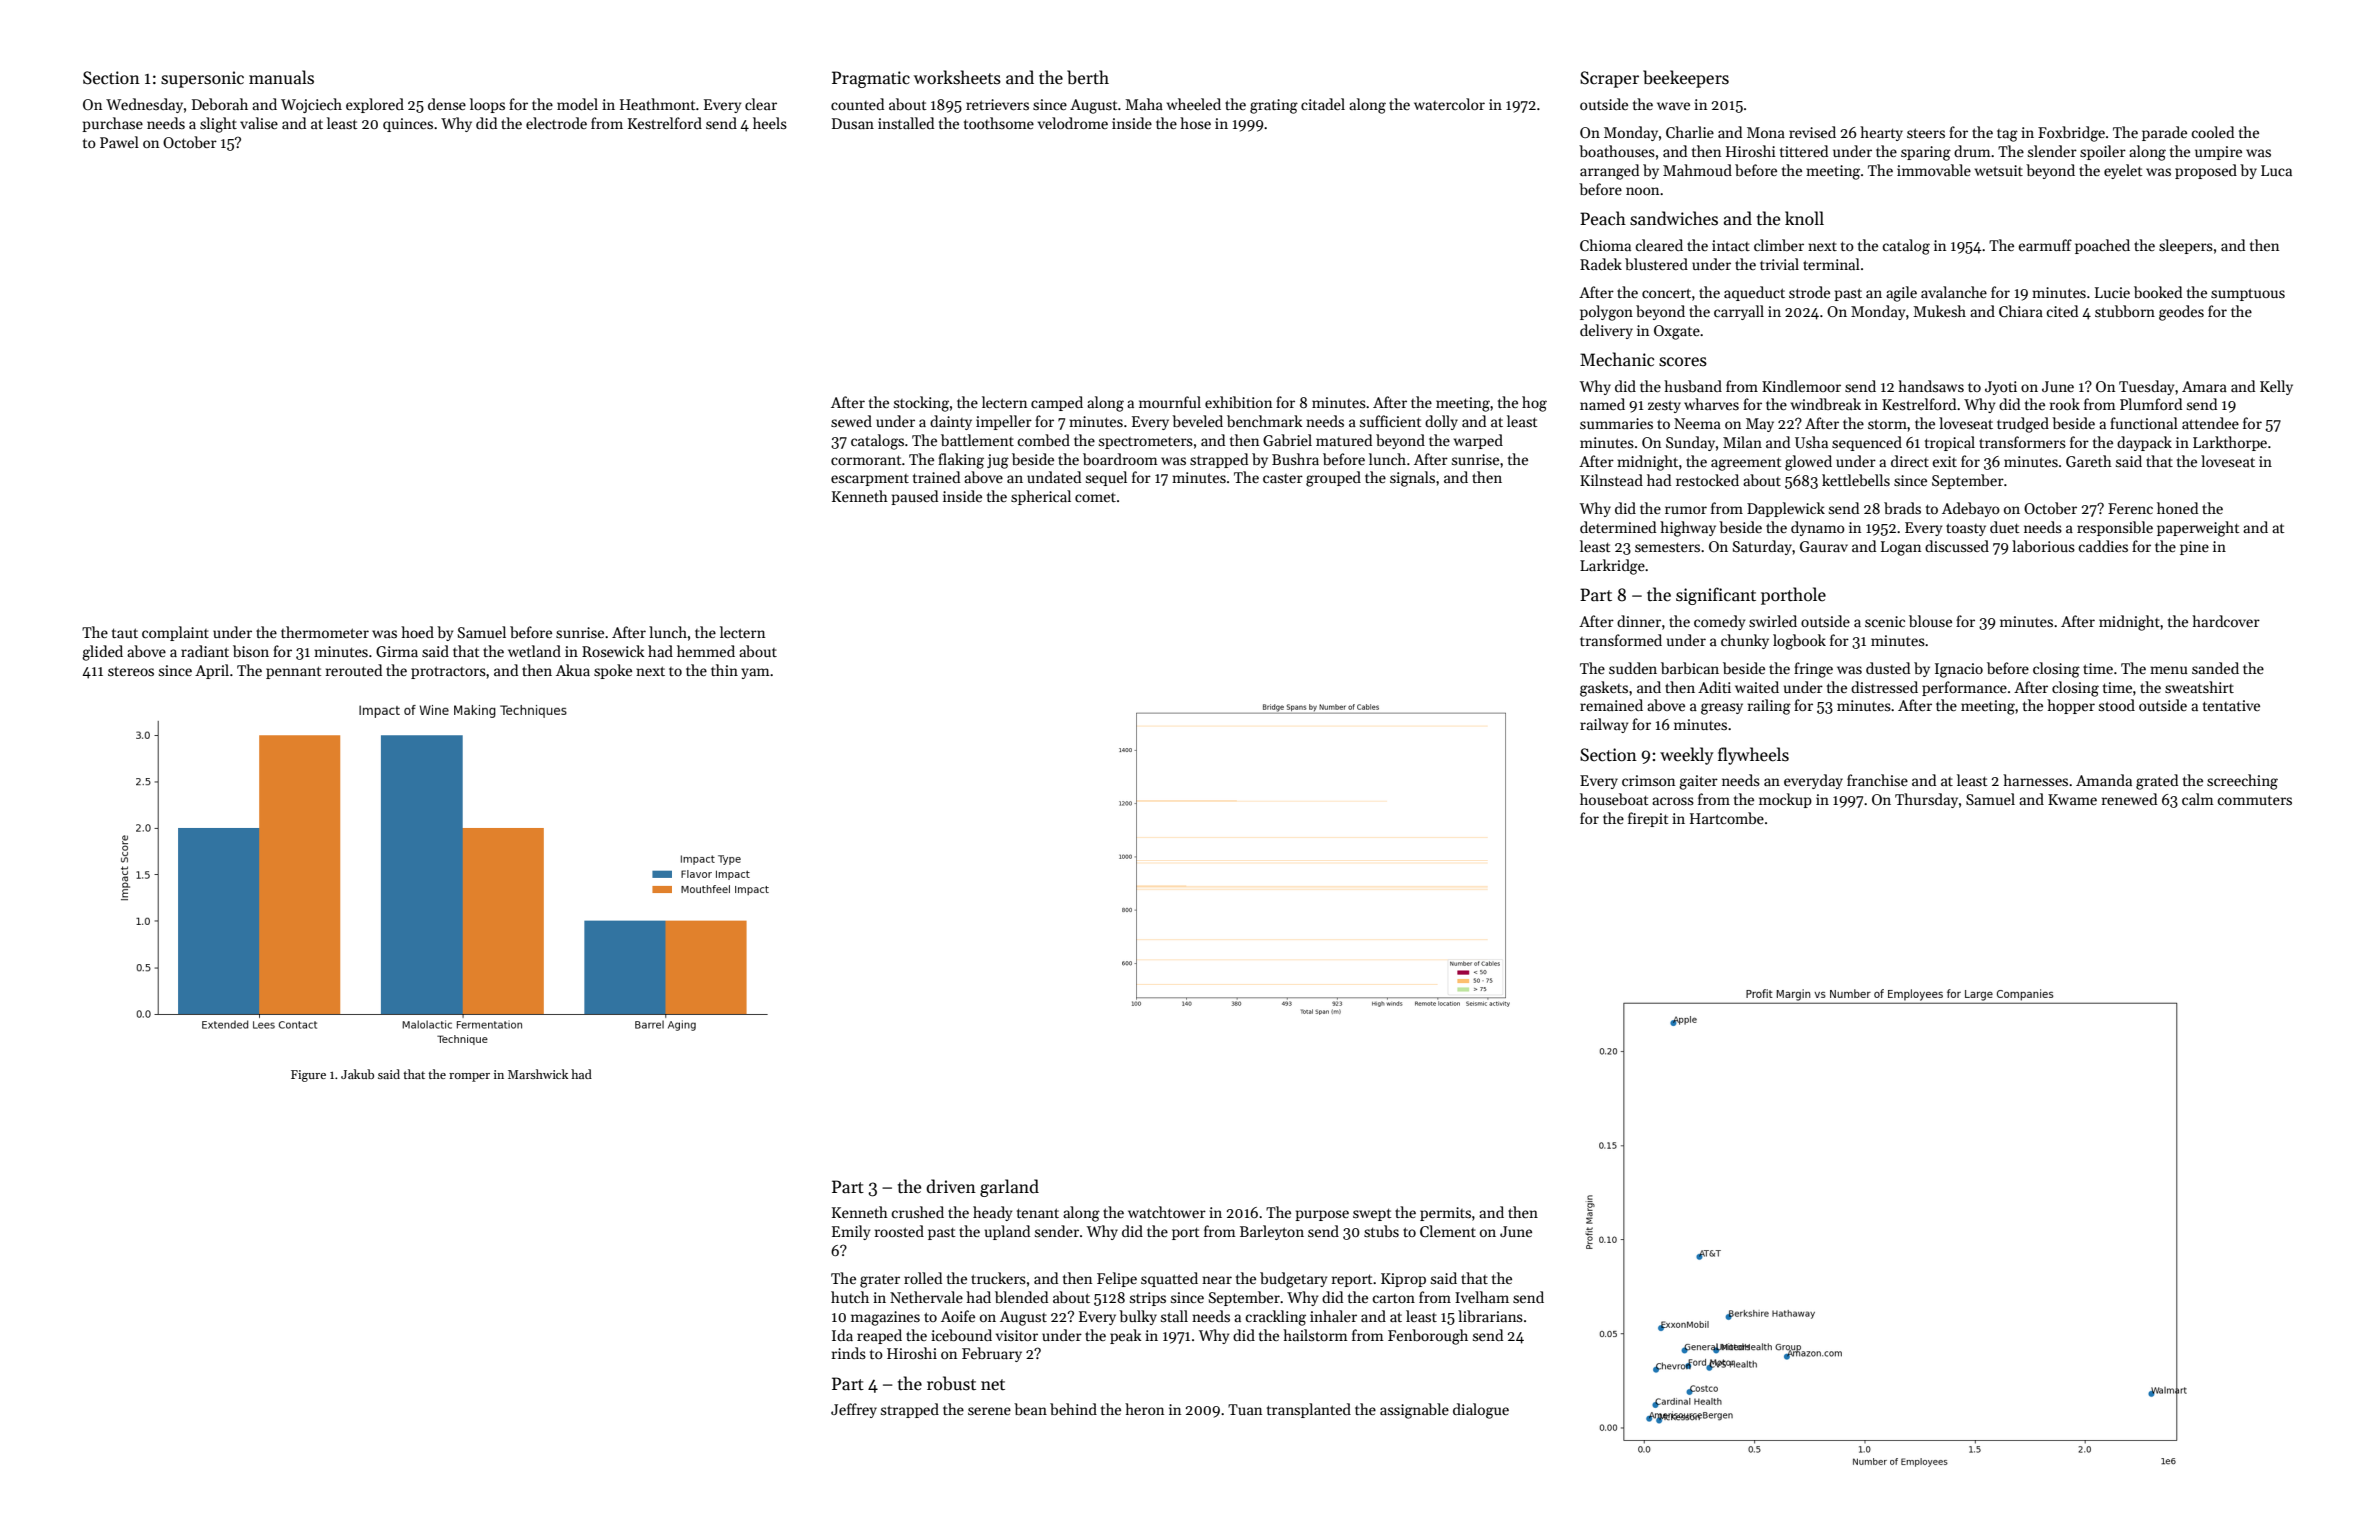  What do you see at coordinates (556, 123) in the screenshot?
I see `electrode` at bounding box center [556, 123].
